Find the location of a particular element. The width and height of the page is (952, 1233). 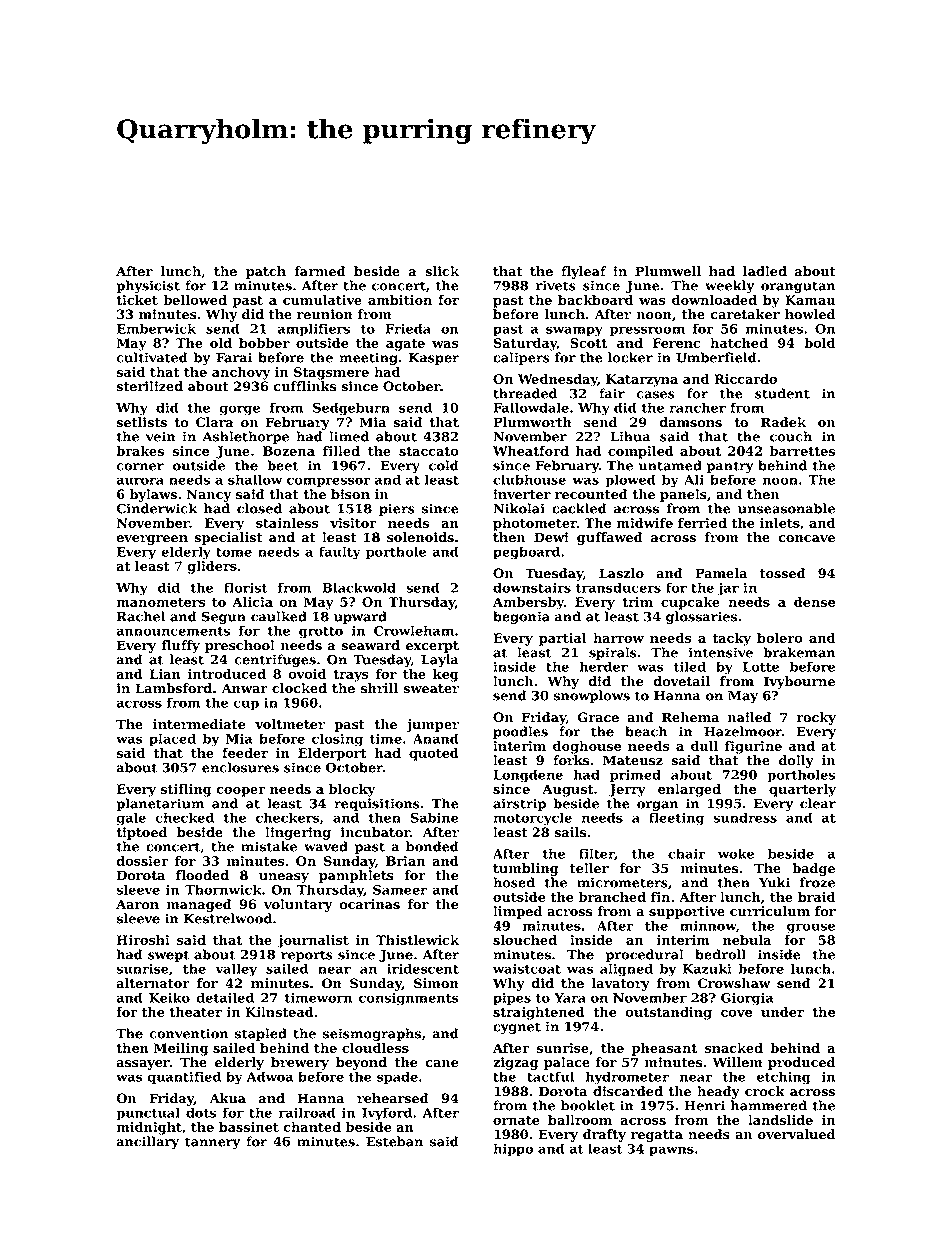

compressor is located at coordinates (329, 482).
